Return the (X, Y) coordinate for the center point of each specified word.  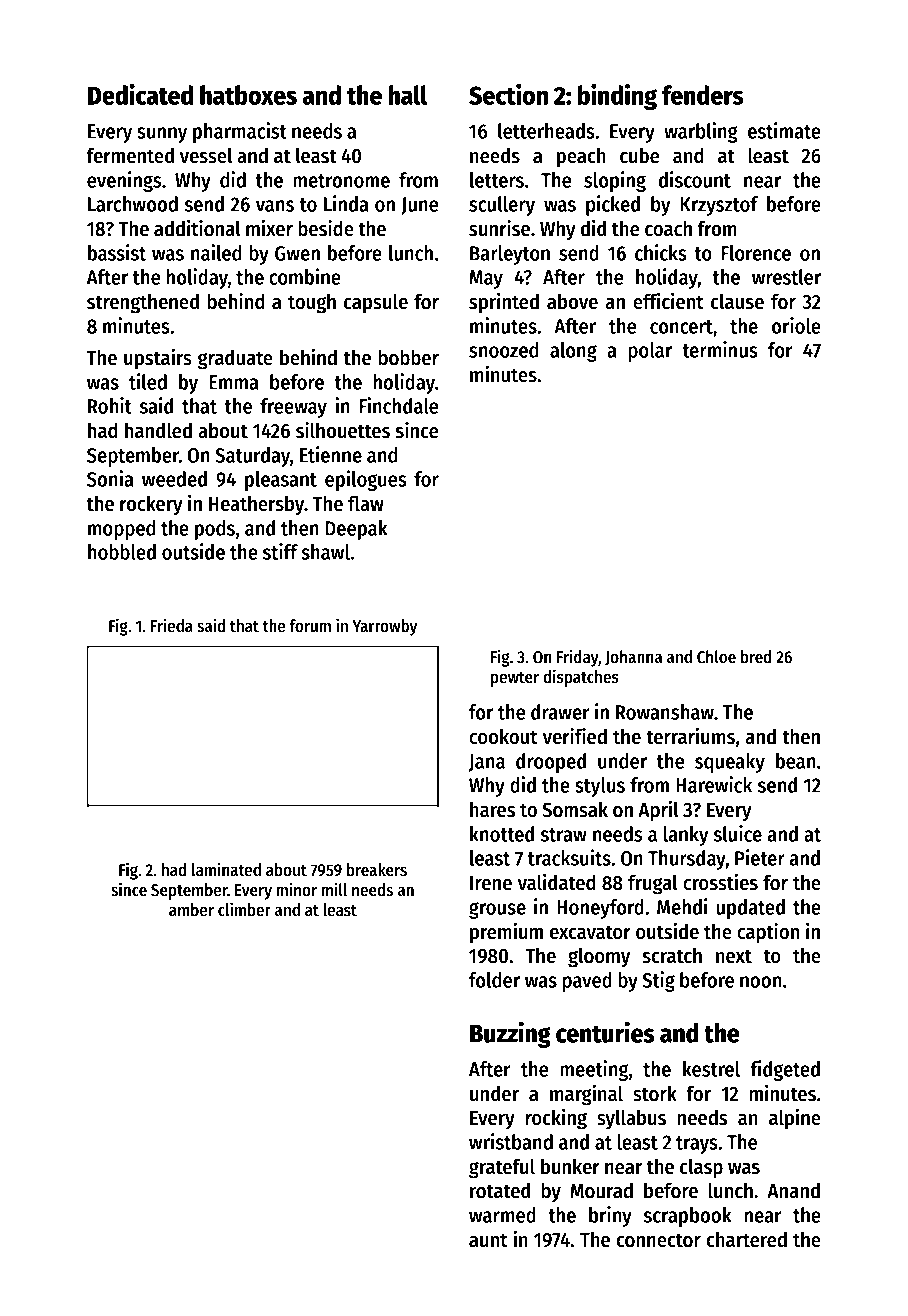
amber (191, 910)
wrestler (786, 277)
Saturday (252, 457)
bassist (117, 252)
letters (497, 180)
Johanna (633, 658)
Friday (577, 658)
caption (768, 933)
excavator (590, 932)
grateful (502, 1168)
